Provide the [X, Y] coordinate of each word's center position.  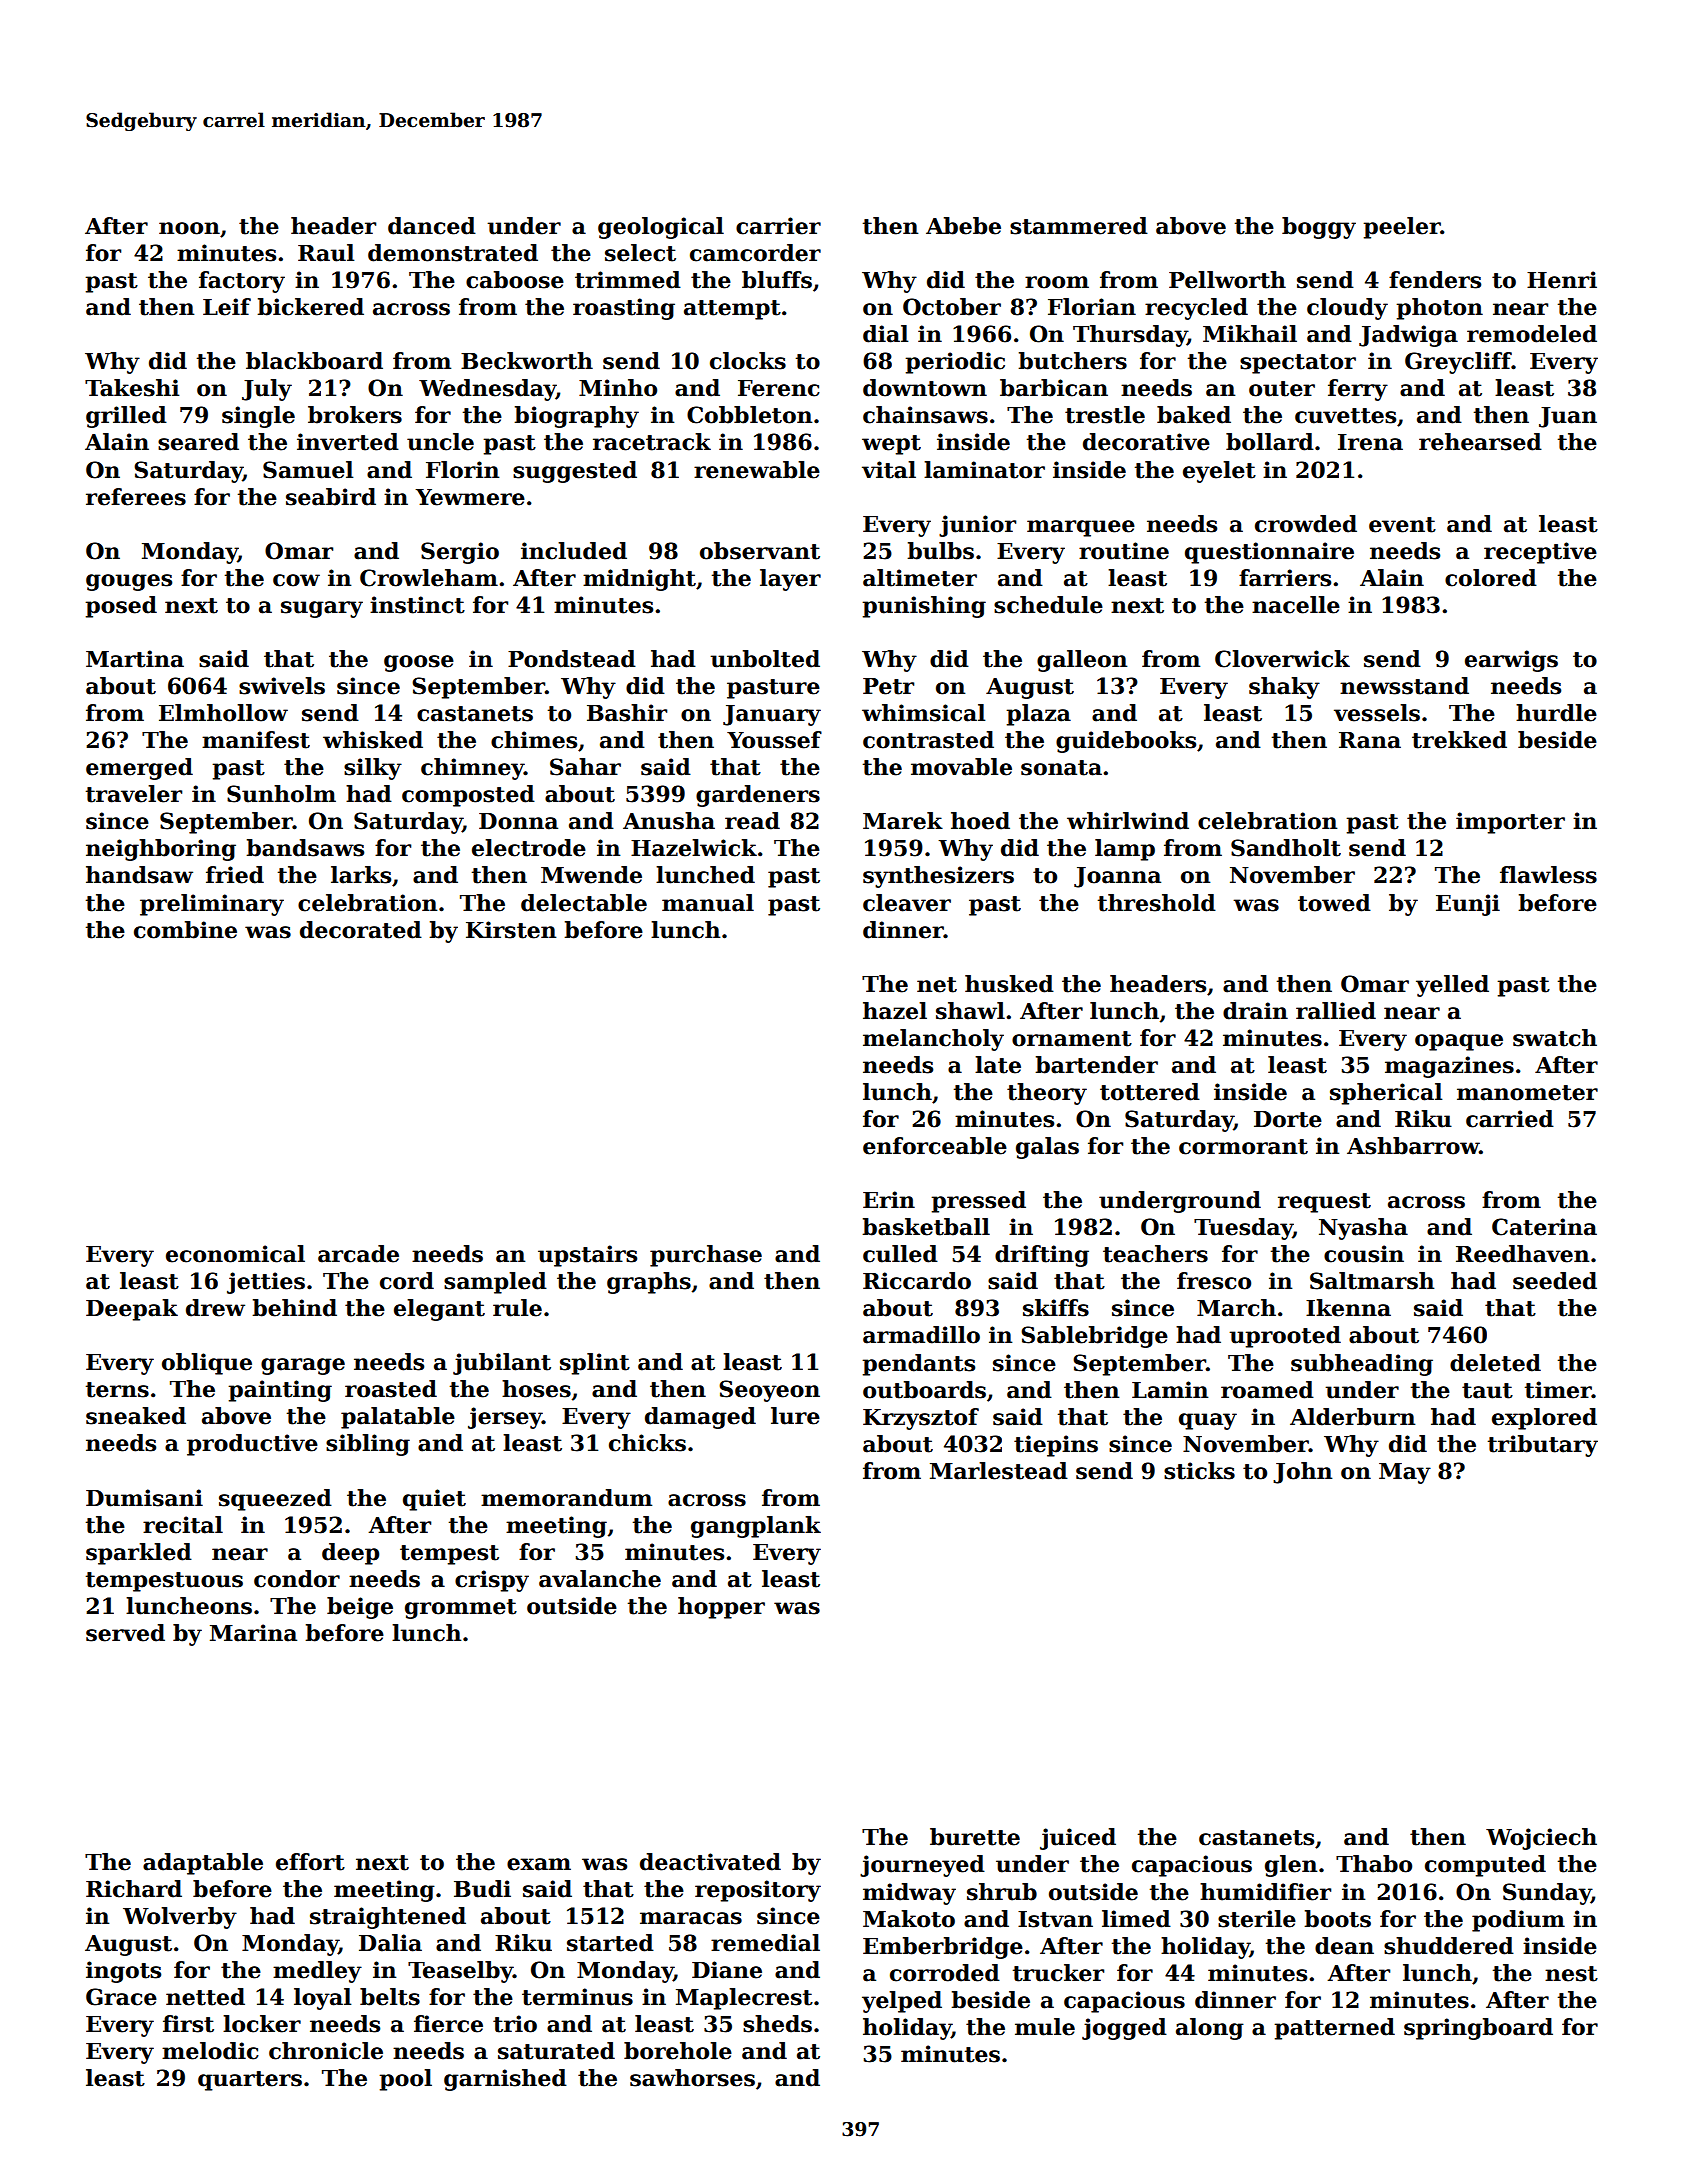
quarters [250, 2081]
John [1302, 1473]
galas [1047, 1148]
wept [891, 445]
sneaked [136, 1416]
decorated [361, 930]
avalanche [600, 1579]
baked [1194, 415]
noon [189, 228]
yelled [1452, 986]
